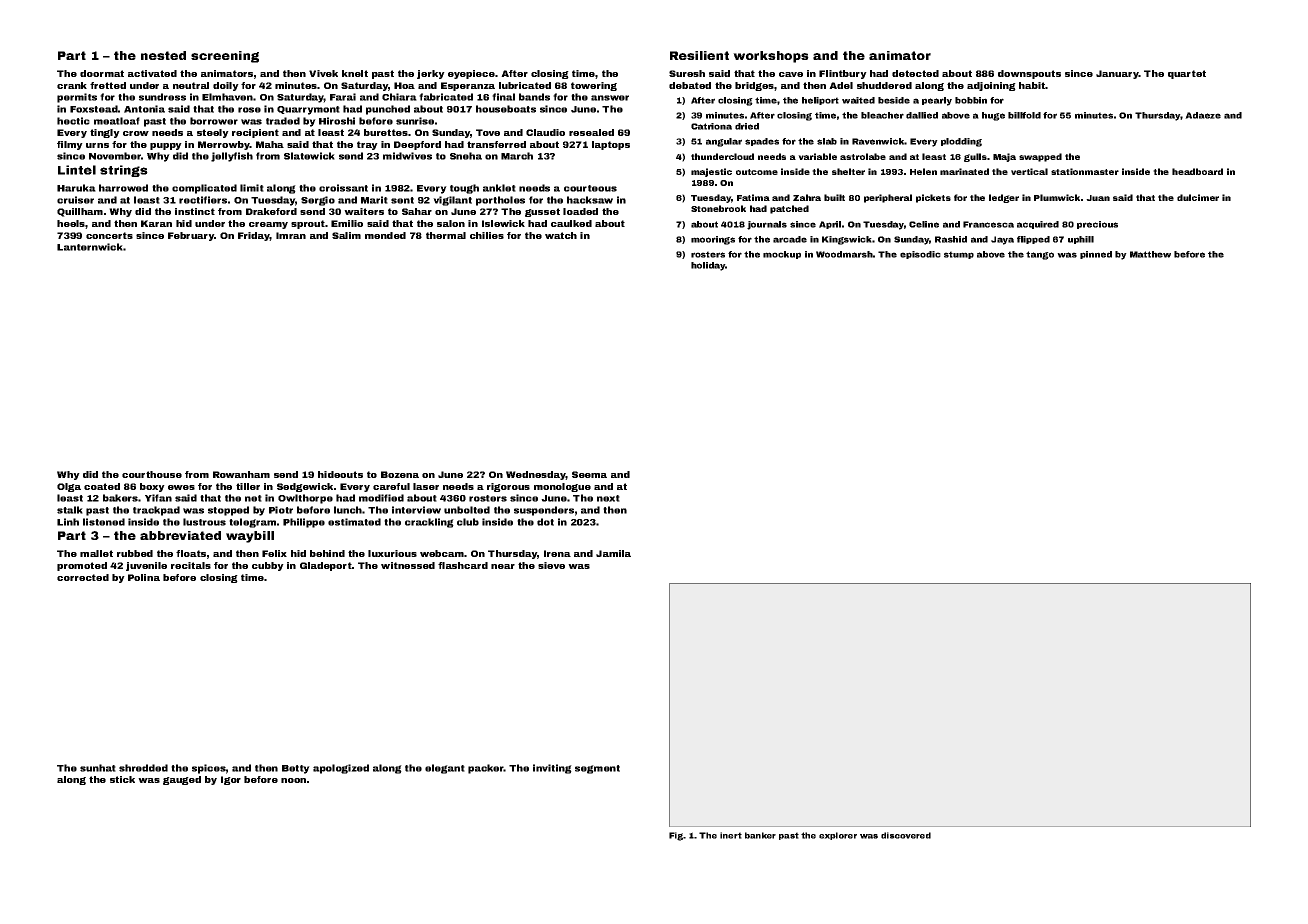 The height and width of the screenshot is (924, 1308). Describe the element at coordinates (69, 487) in the screenshot. I see `Olga` at that location.
